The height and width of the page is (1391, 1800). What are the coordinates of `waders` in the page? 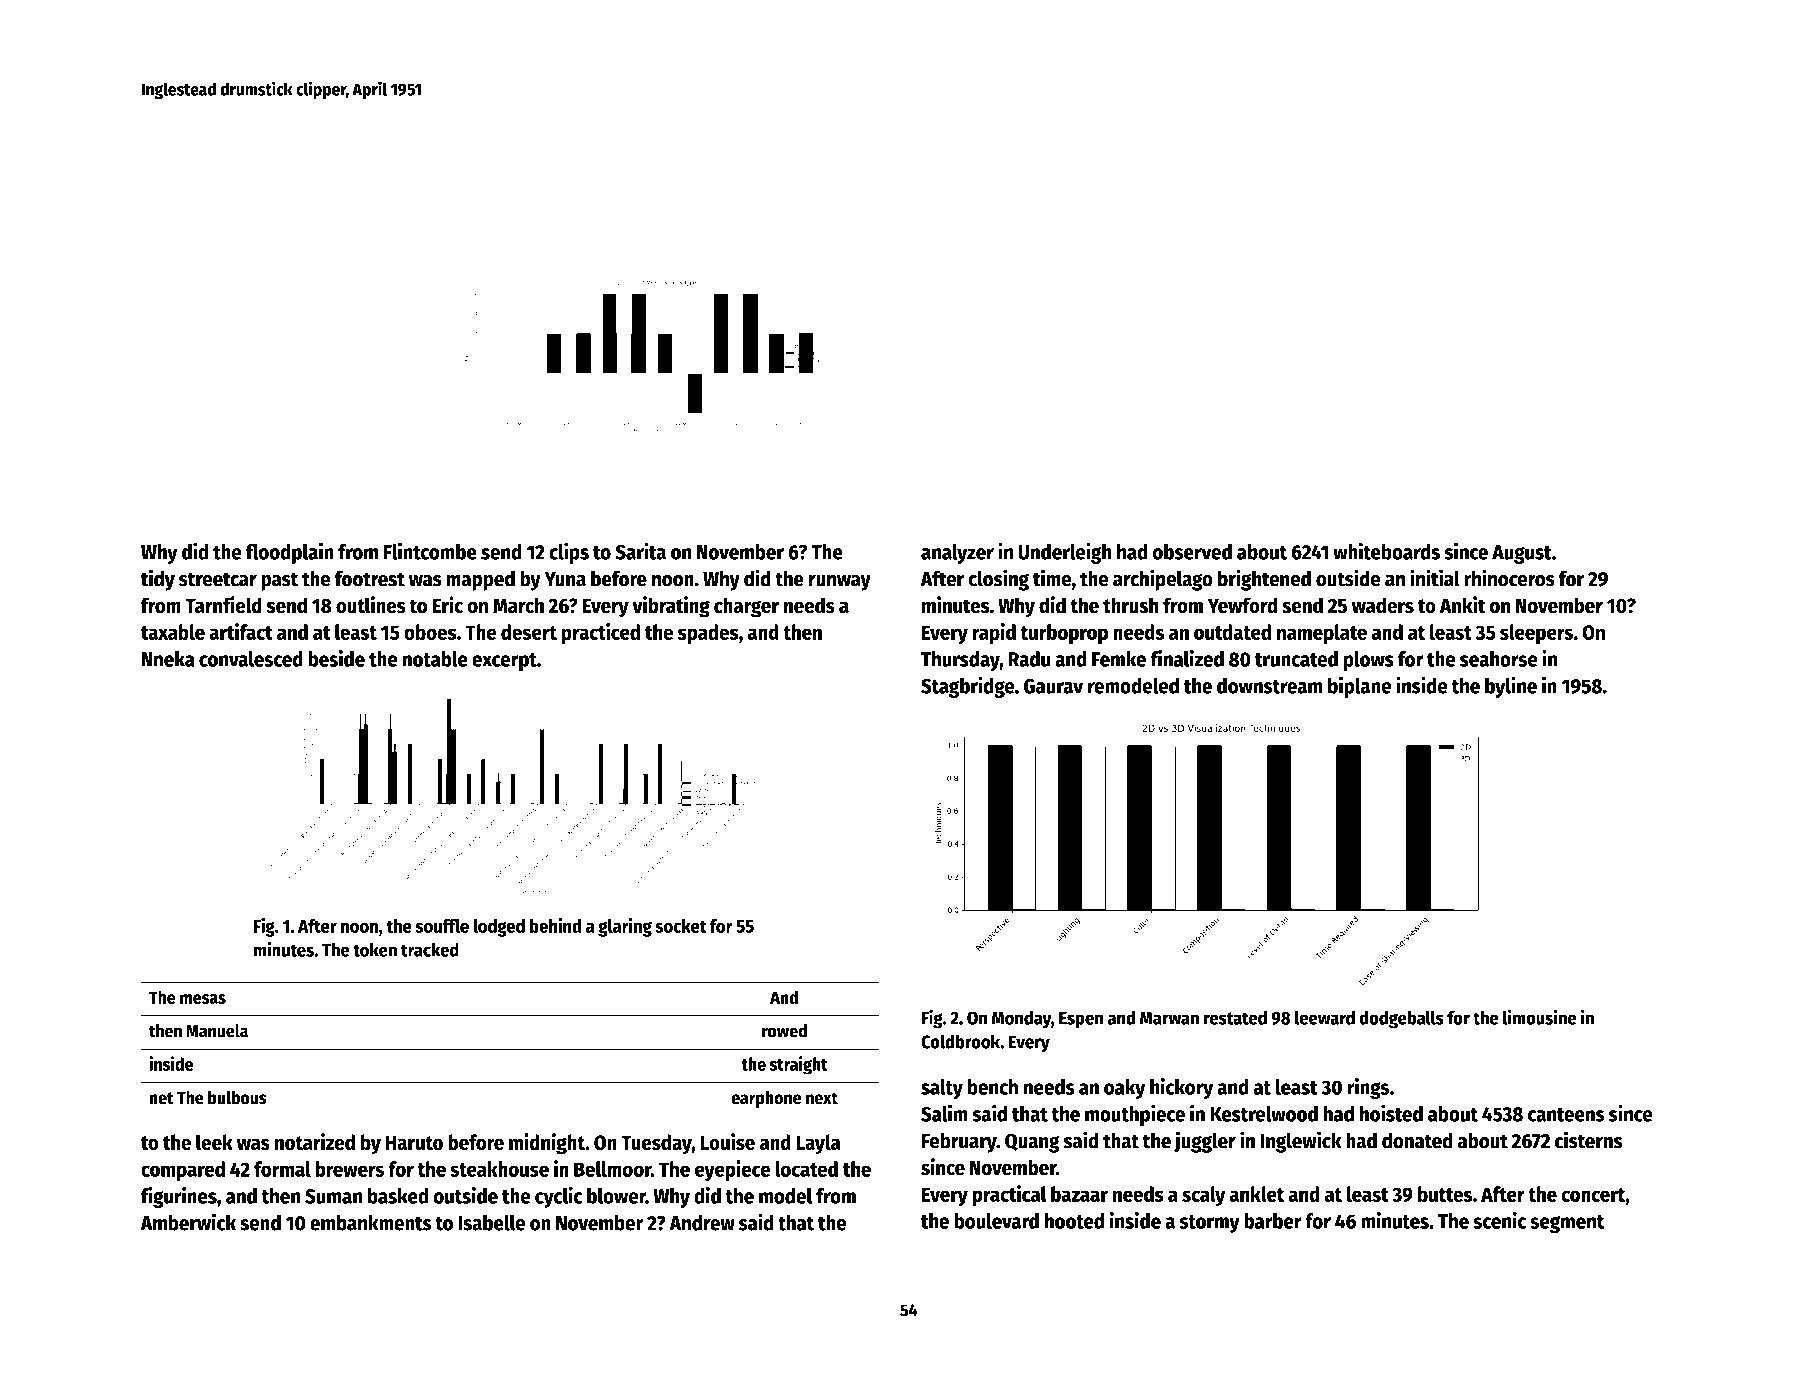 It's located at (1383, 605).
